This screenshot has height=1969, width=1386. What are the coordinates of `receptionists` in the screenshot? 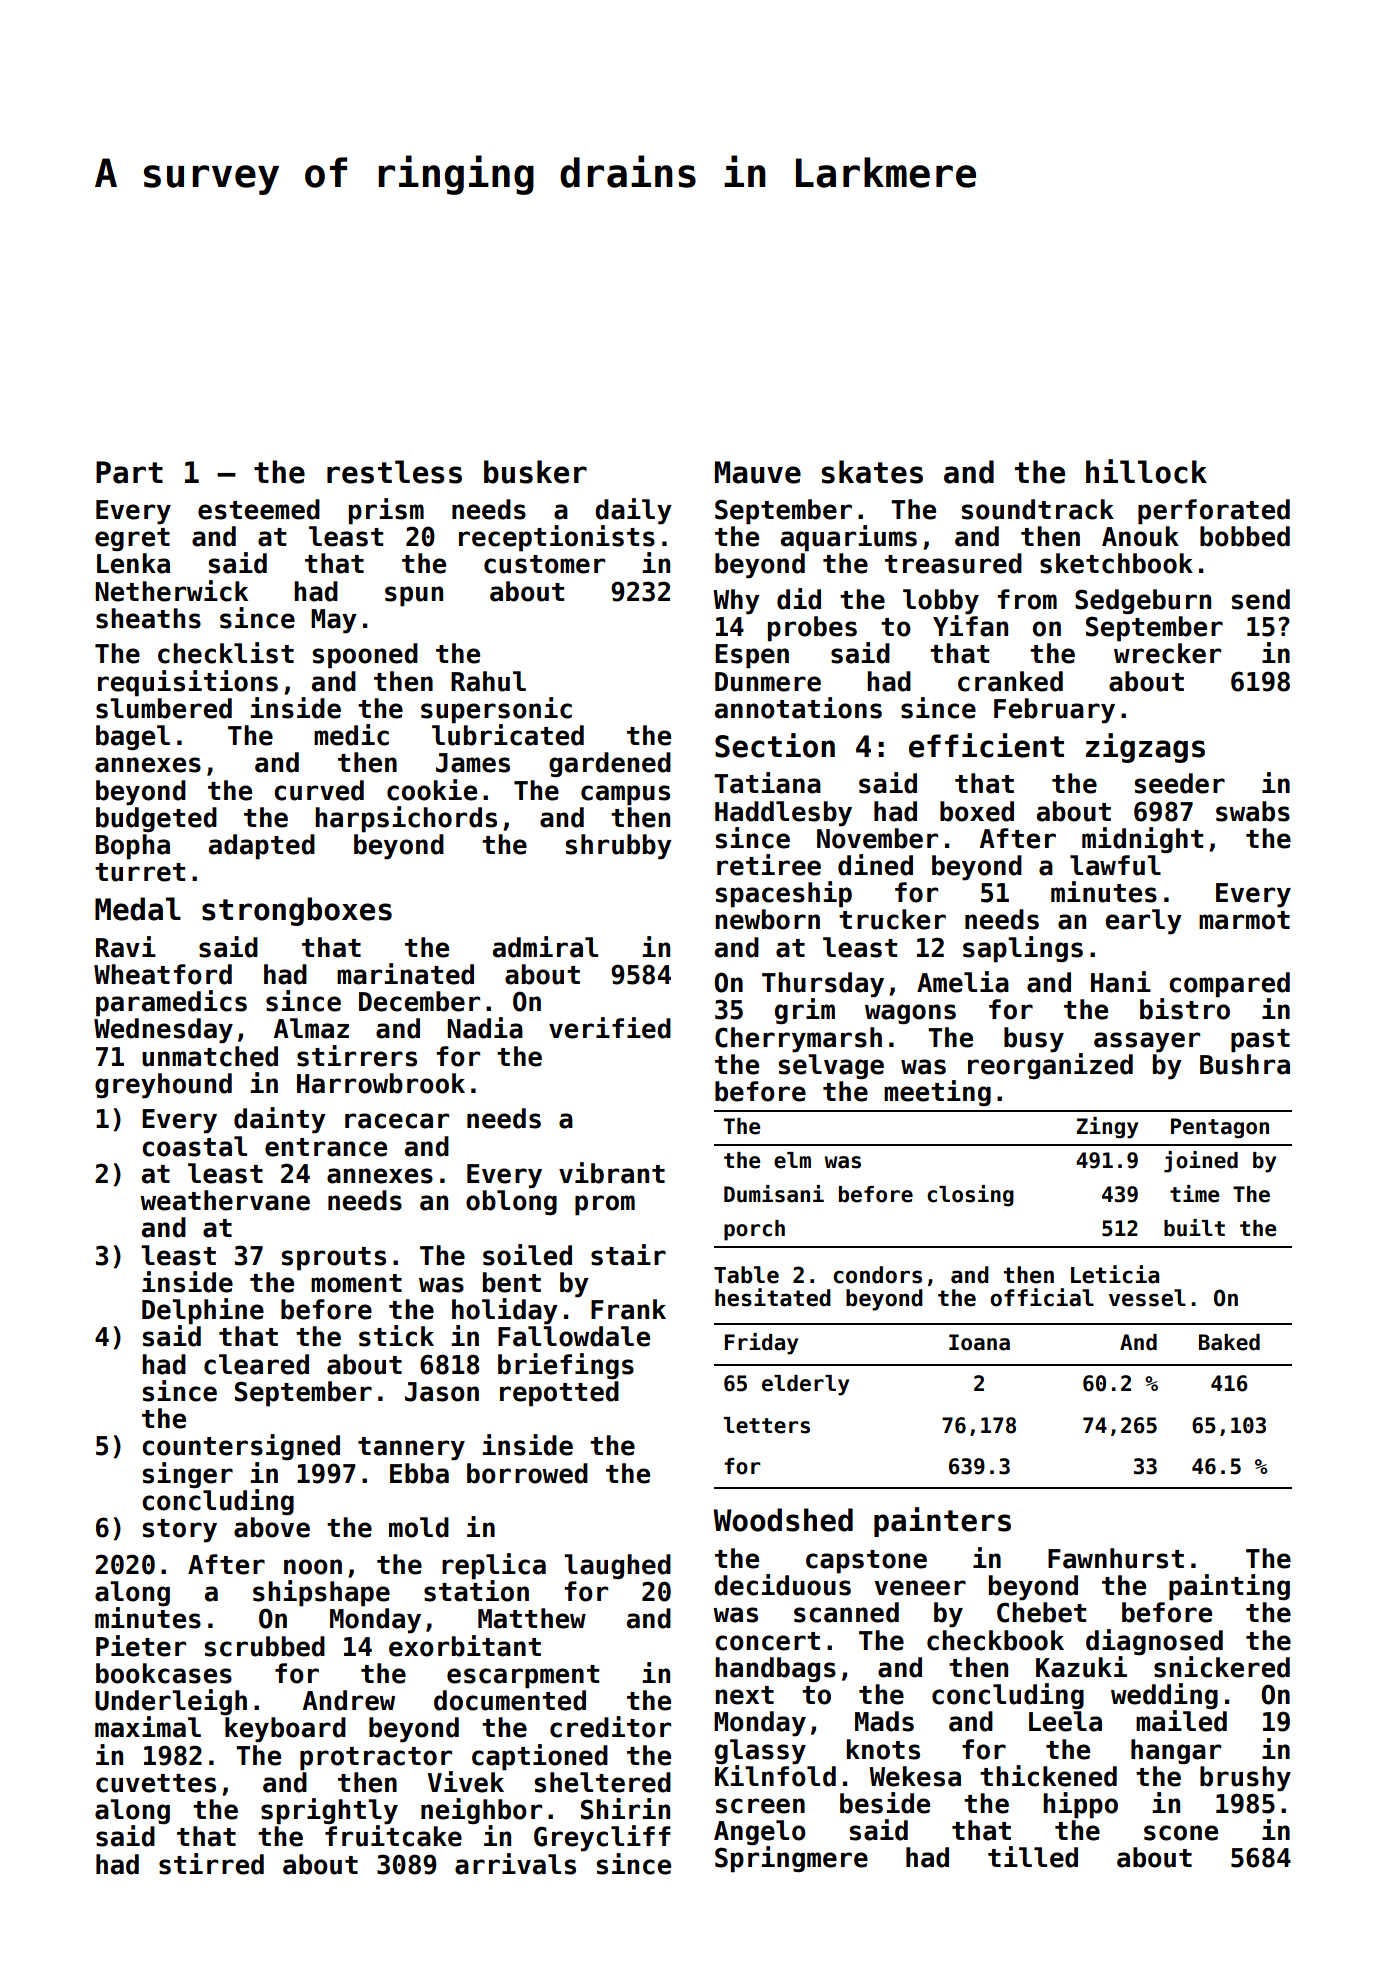 It's located at (557, 538).
